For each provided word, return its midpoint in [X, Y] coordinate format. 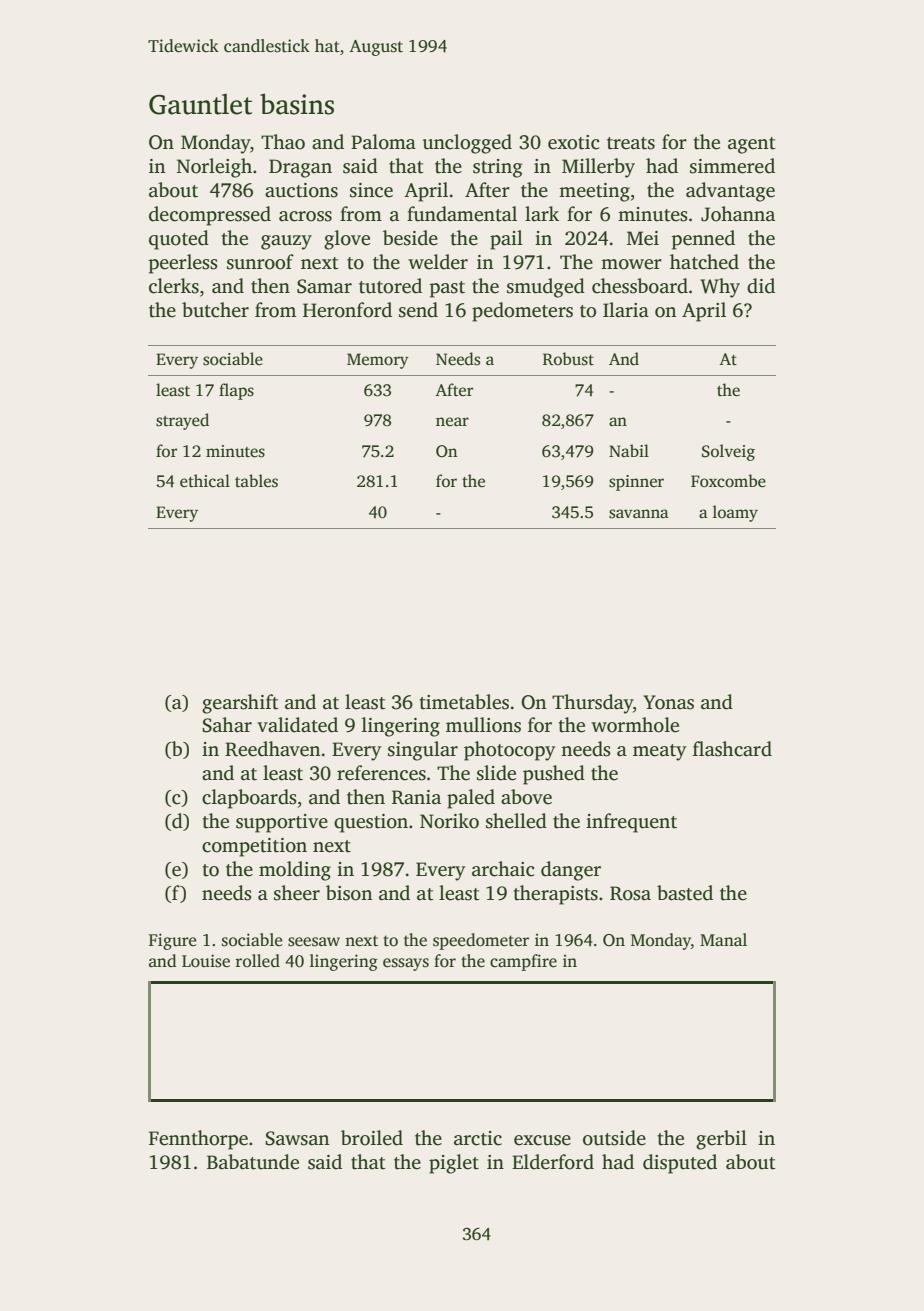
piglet [454, 1164]
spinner [636, 483]
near [452, 422]
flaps [236, 391]
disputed [680, 1164]
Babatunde [253, 1162]
